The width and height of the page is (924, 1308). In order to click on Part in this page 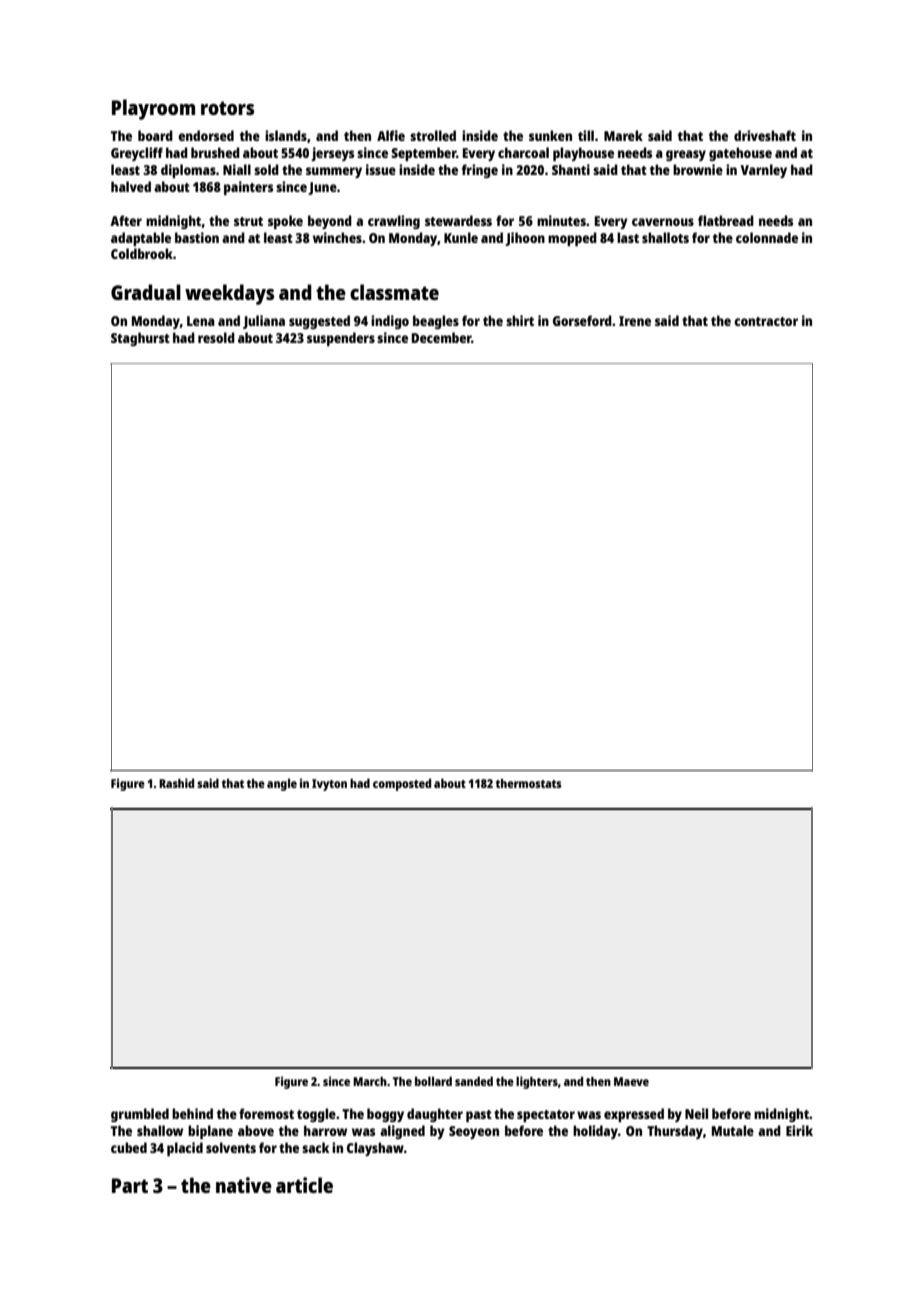, I will do `click(130, 1185)`.
